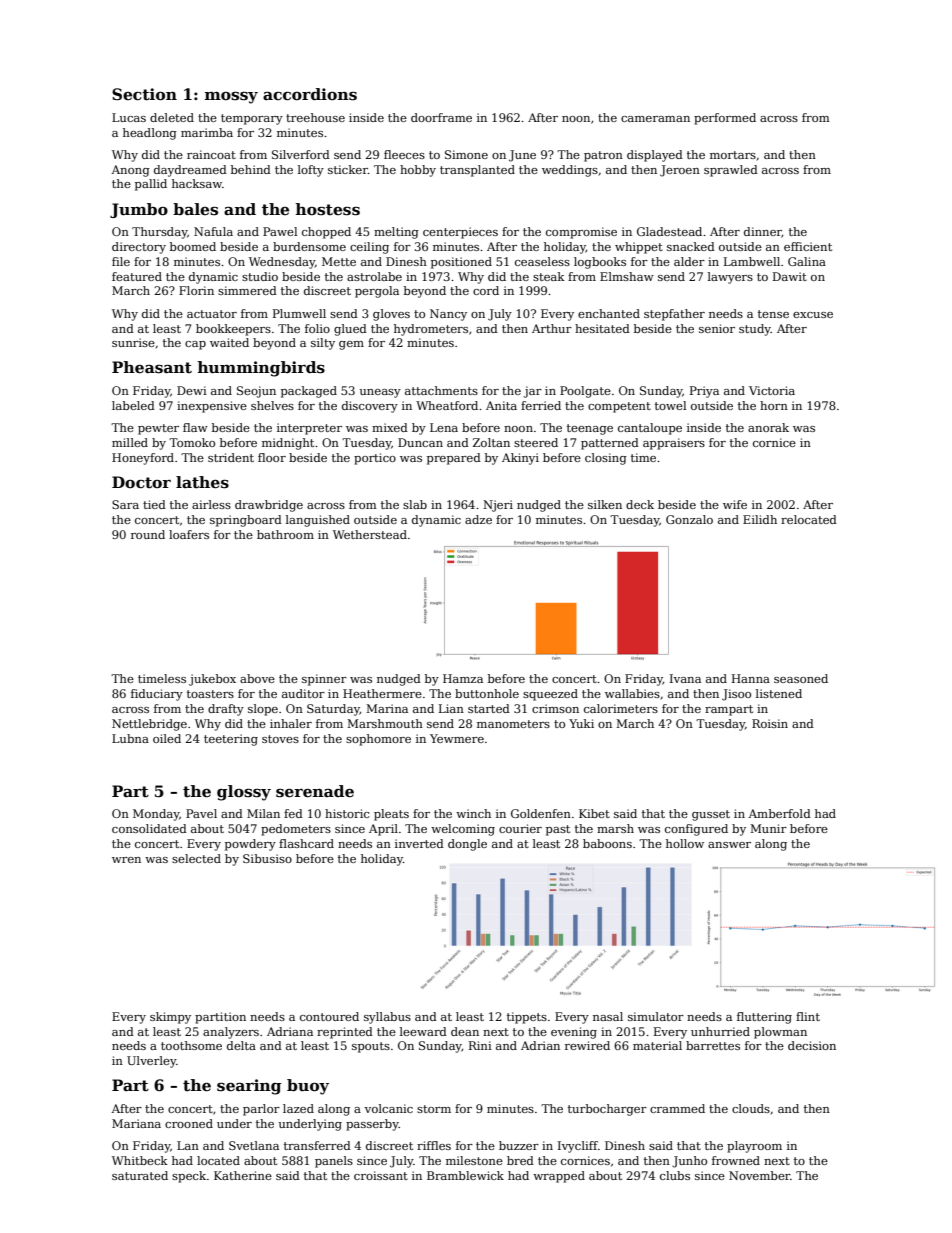 The image size is (952, 1233). What do you see at coordinates (751, 1108) in the screenshot?
I see `clouds` at bounding box center [751, 1108].
